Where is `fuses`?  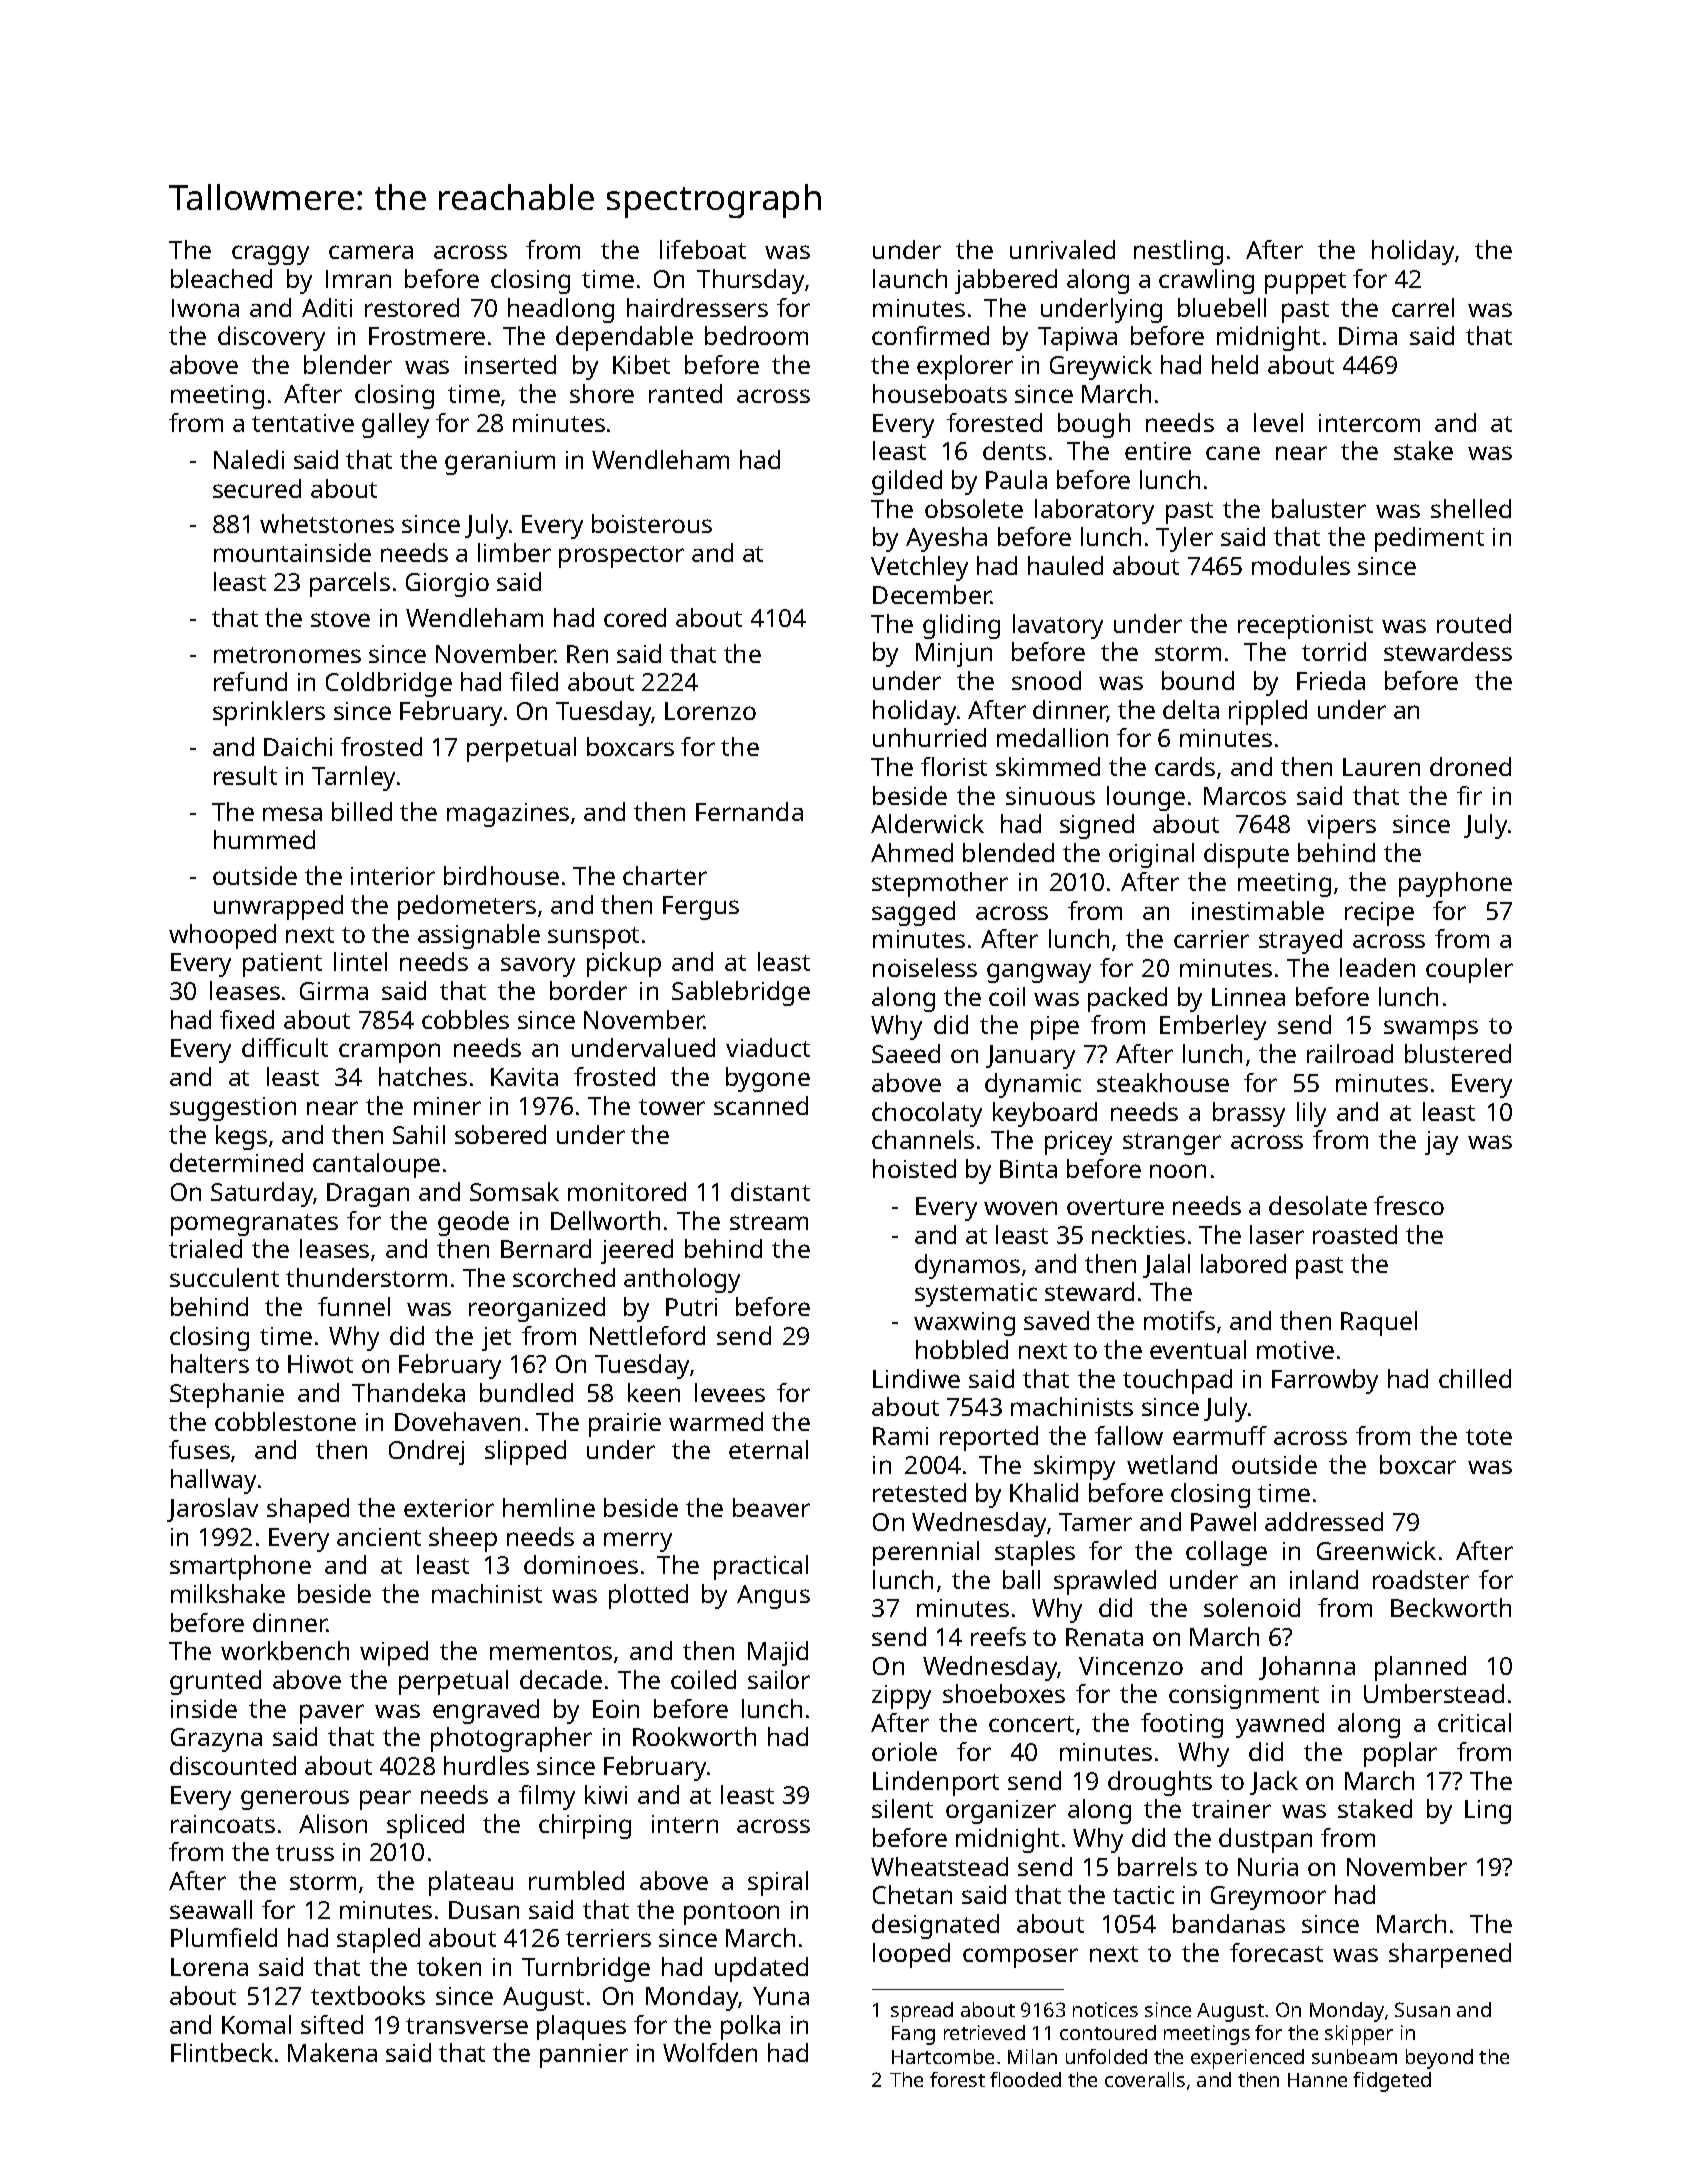
fuses is located at coordinates (199, 1449).
